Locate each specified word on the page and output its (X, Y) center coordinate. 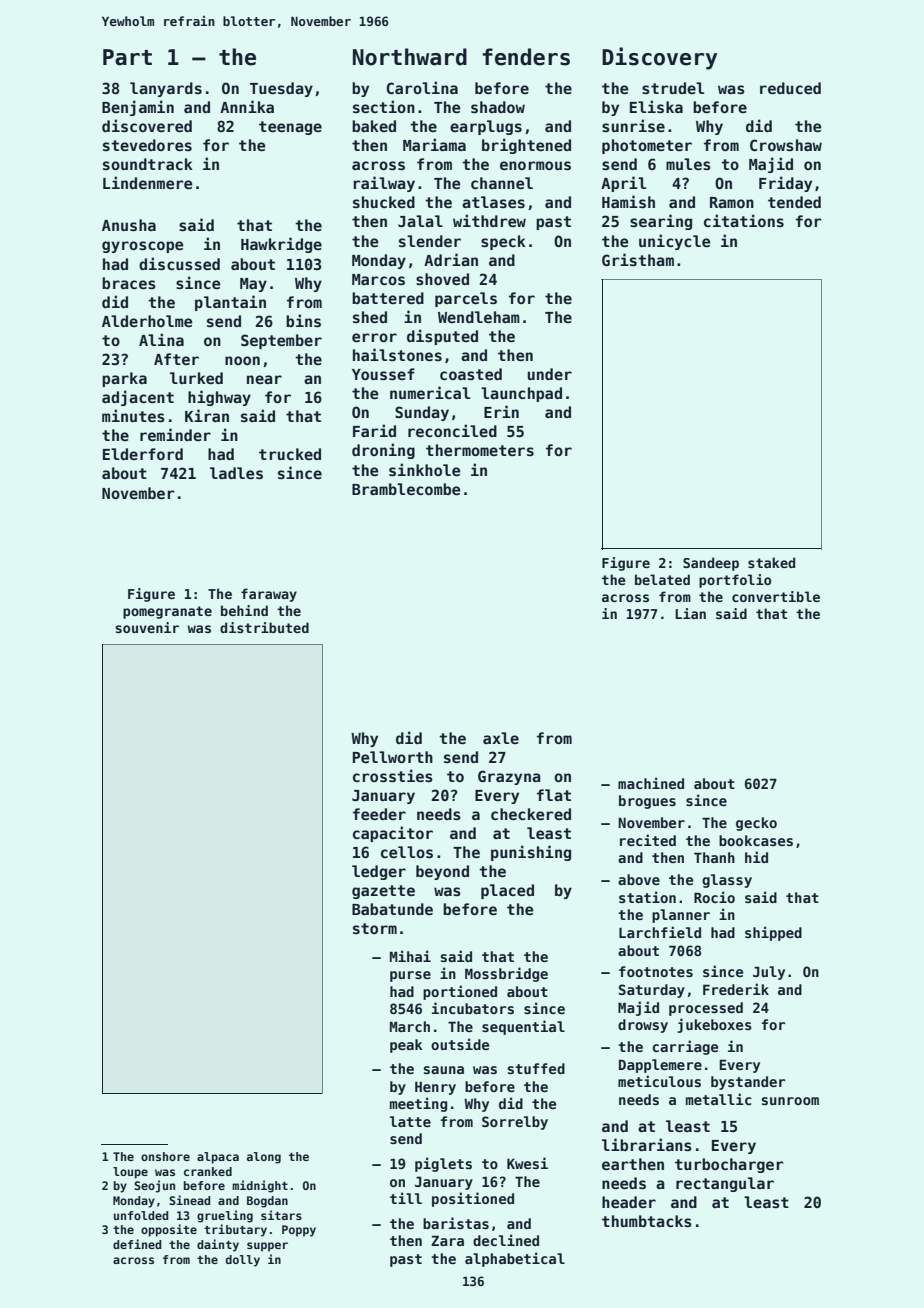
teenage (290, 128)
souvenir (147, 627)
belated (662, 579)
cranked (208, 1171)
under (549, 374)
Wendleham (479, 317)
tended (794, 202)
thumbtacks (647, 1221)
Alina (161, 339)
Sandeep (711, 564)
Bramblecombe (406, 489)
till (406, 1198)
